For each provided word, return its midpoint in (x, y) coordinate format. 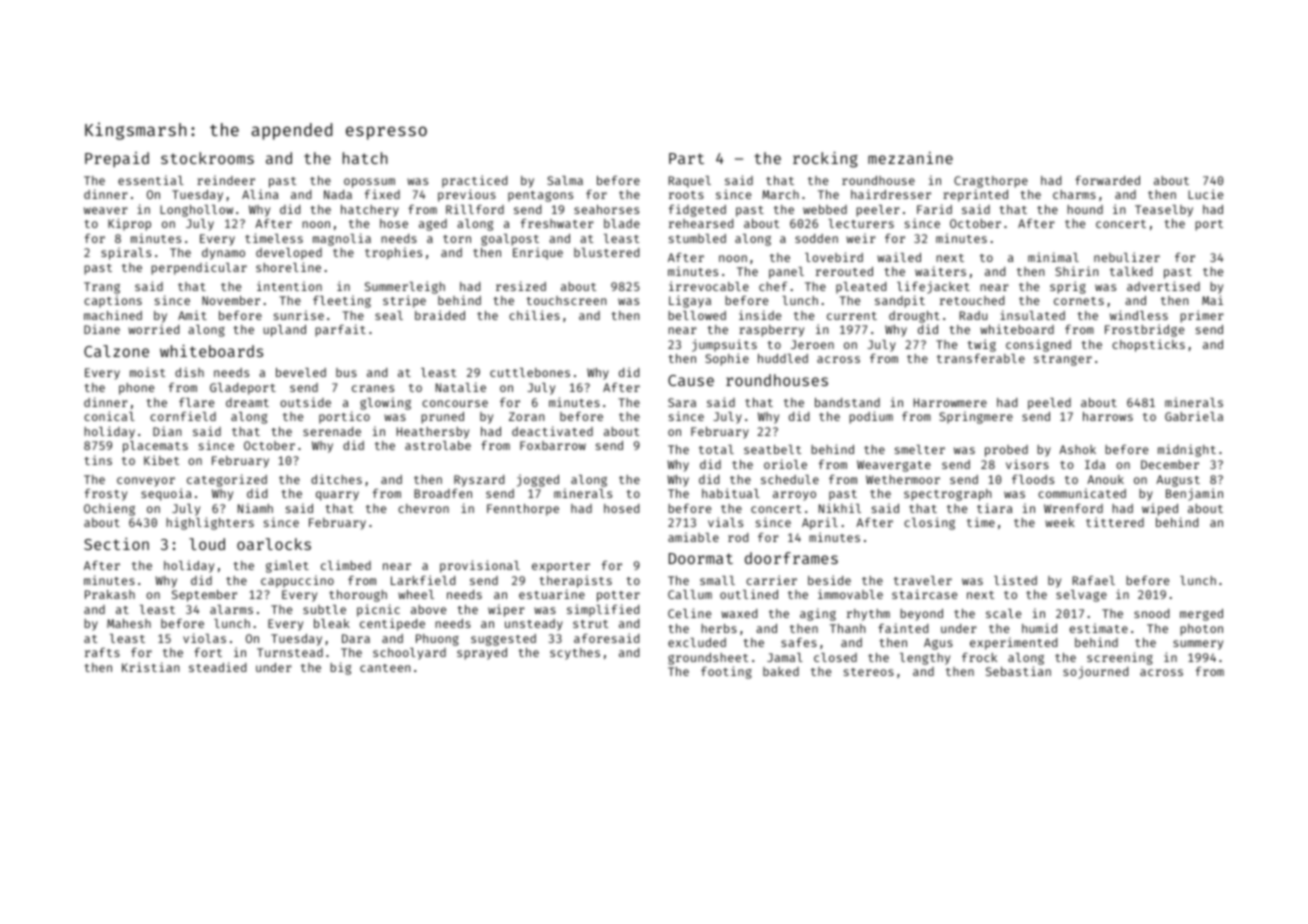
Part (686, 158)
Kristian (150, 667)
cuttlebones (530, 372)
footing (726, 672)
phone (136, 389)
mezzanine (910, 158)
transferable (981, 358)
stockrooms (207, 158)
